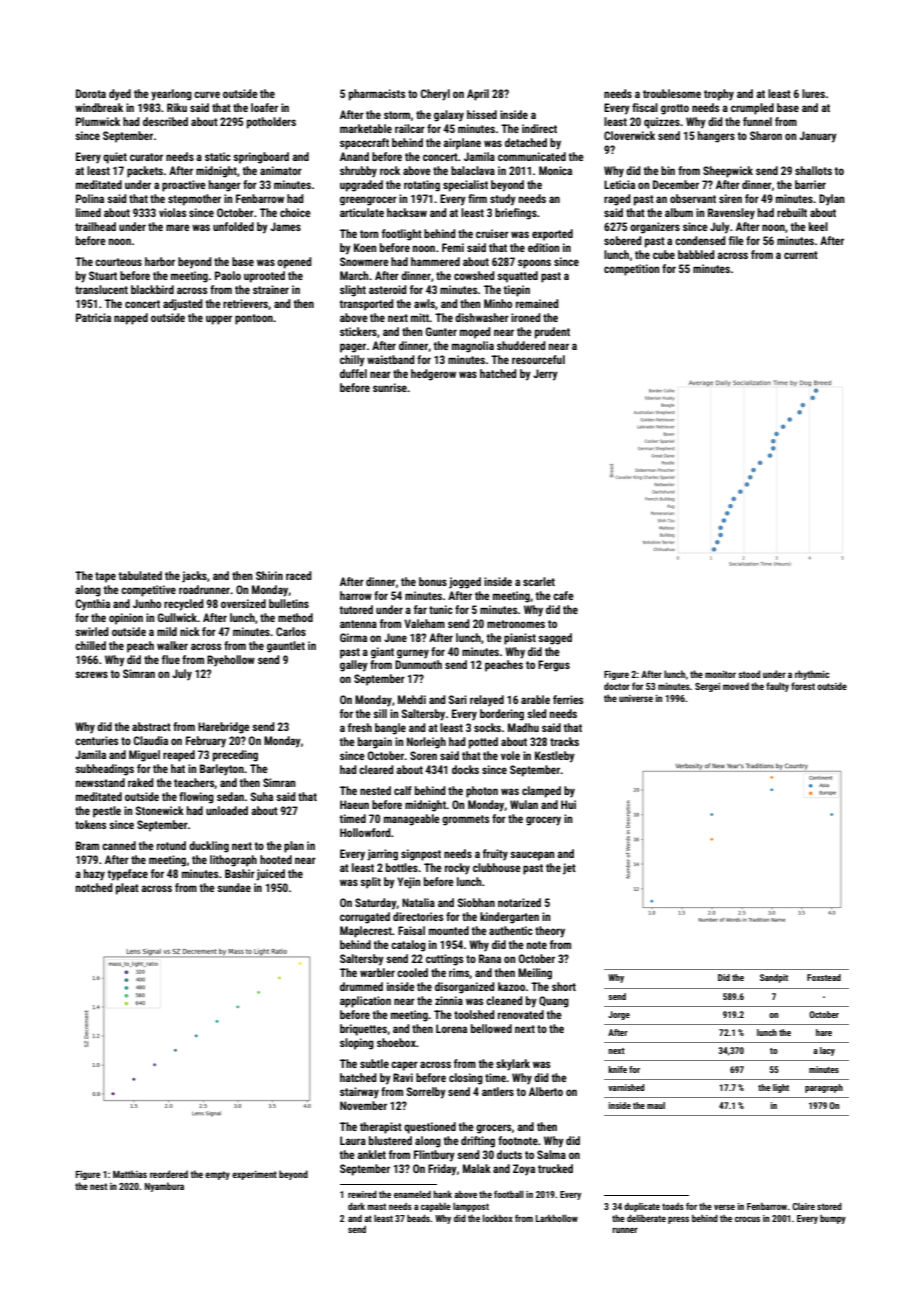 Image resolution: width=924 pixels, height=1308 pixels. I want to click on experiment, so click(254, 1175).
